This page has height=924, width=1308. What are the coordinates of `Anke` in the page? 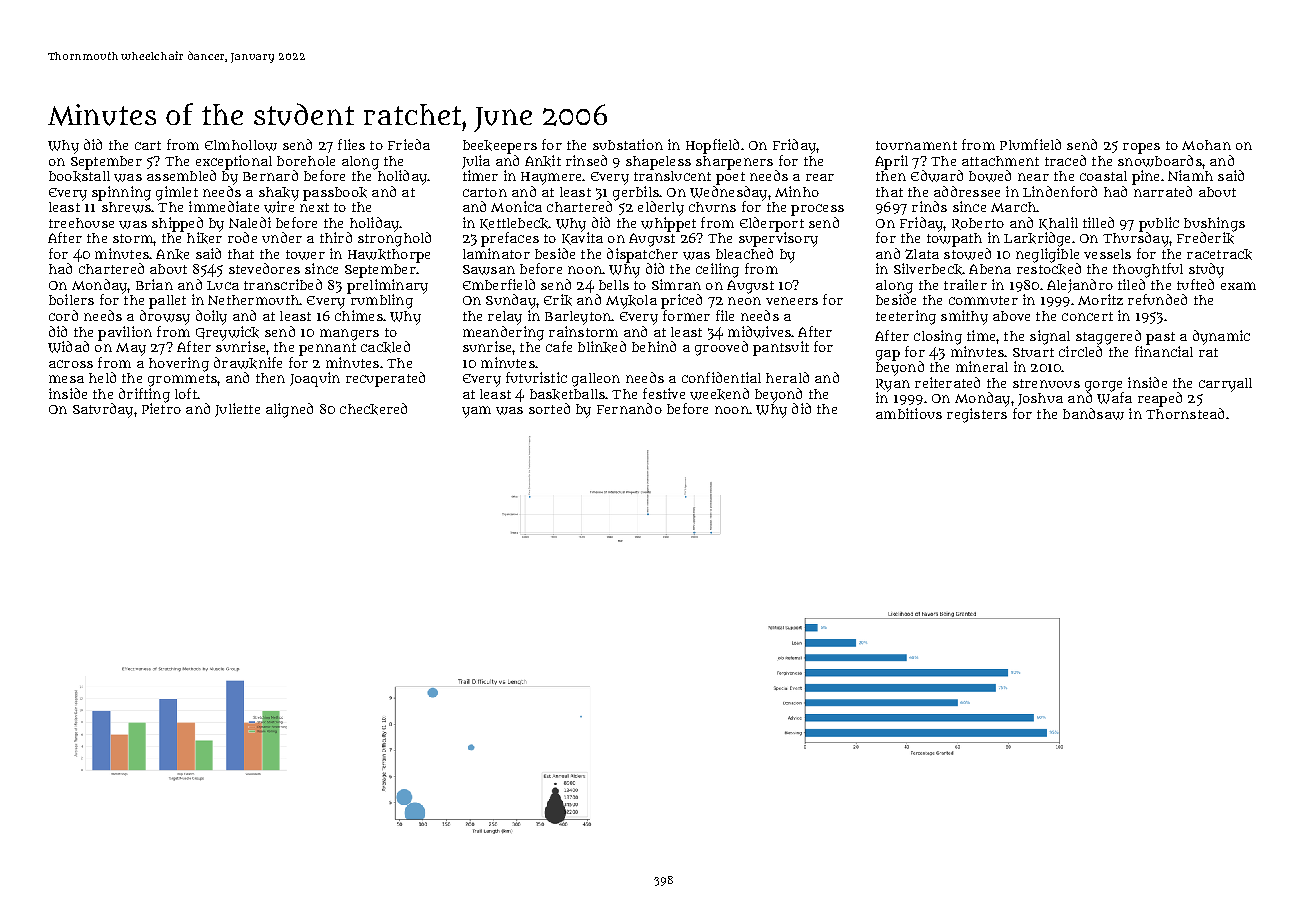 It's located at (172, 254).
